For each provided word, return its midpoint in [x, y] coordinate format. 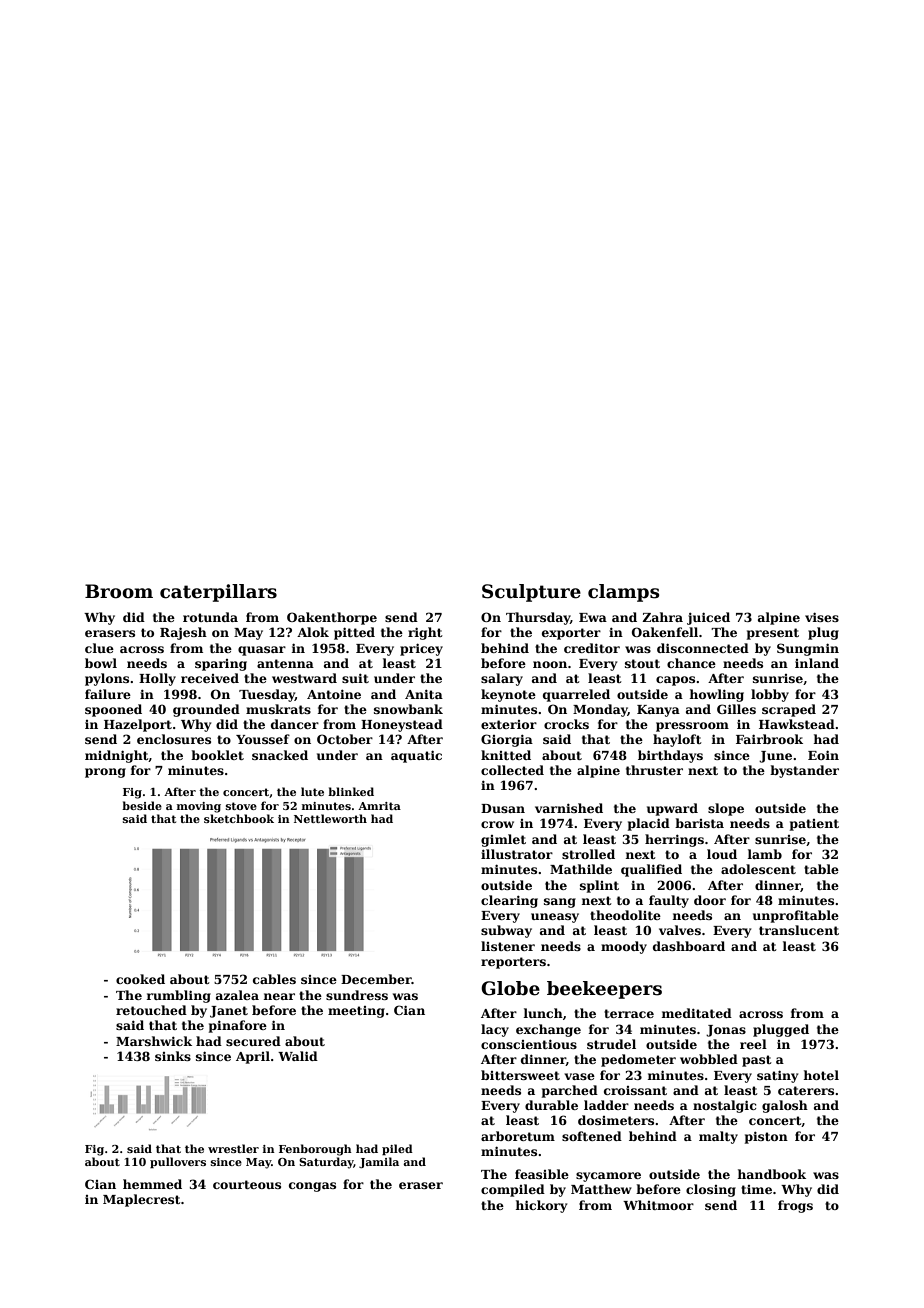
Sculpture [531, 593]
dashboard [689, 946]
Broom [119, 591]
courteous [247, 1184]
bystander [804, 771]
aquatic [416, 756]
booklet [217, 755]
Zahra [662, 617]
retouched [151, 1010]
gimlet [503, 840]
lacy [495, 1030]
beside [142, 805]
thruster [654, 770]
